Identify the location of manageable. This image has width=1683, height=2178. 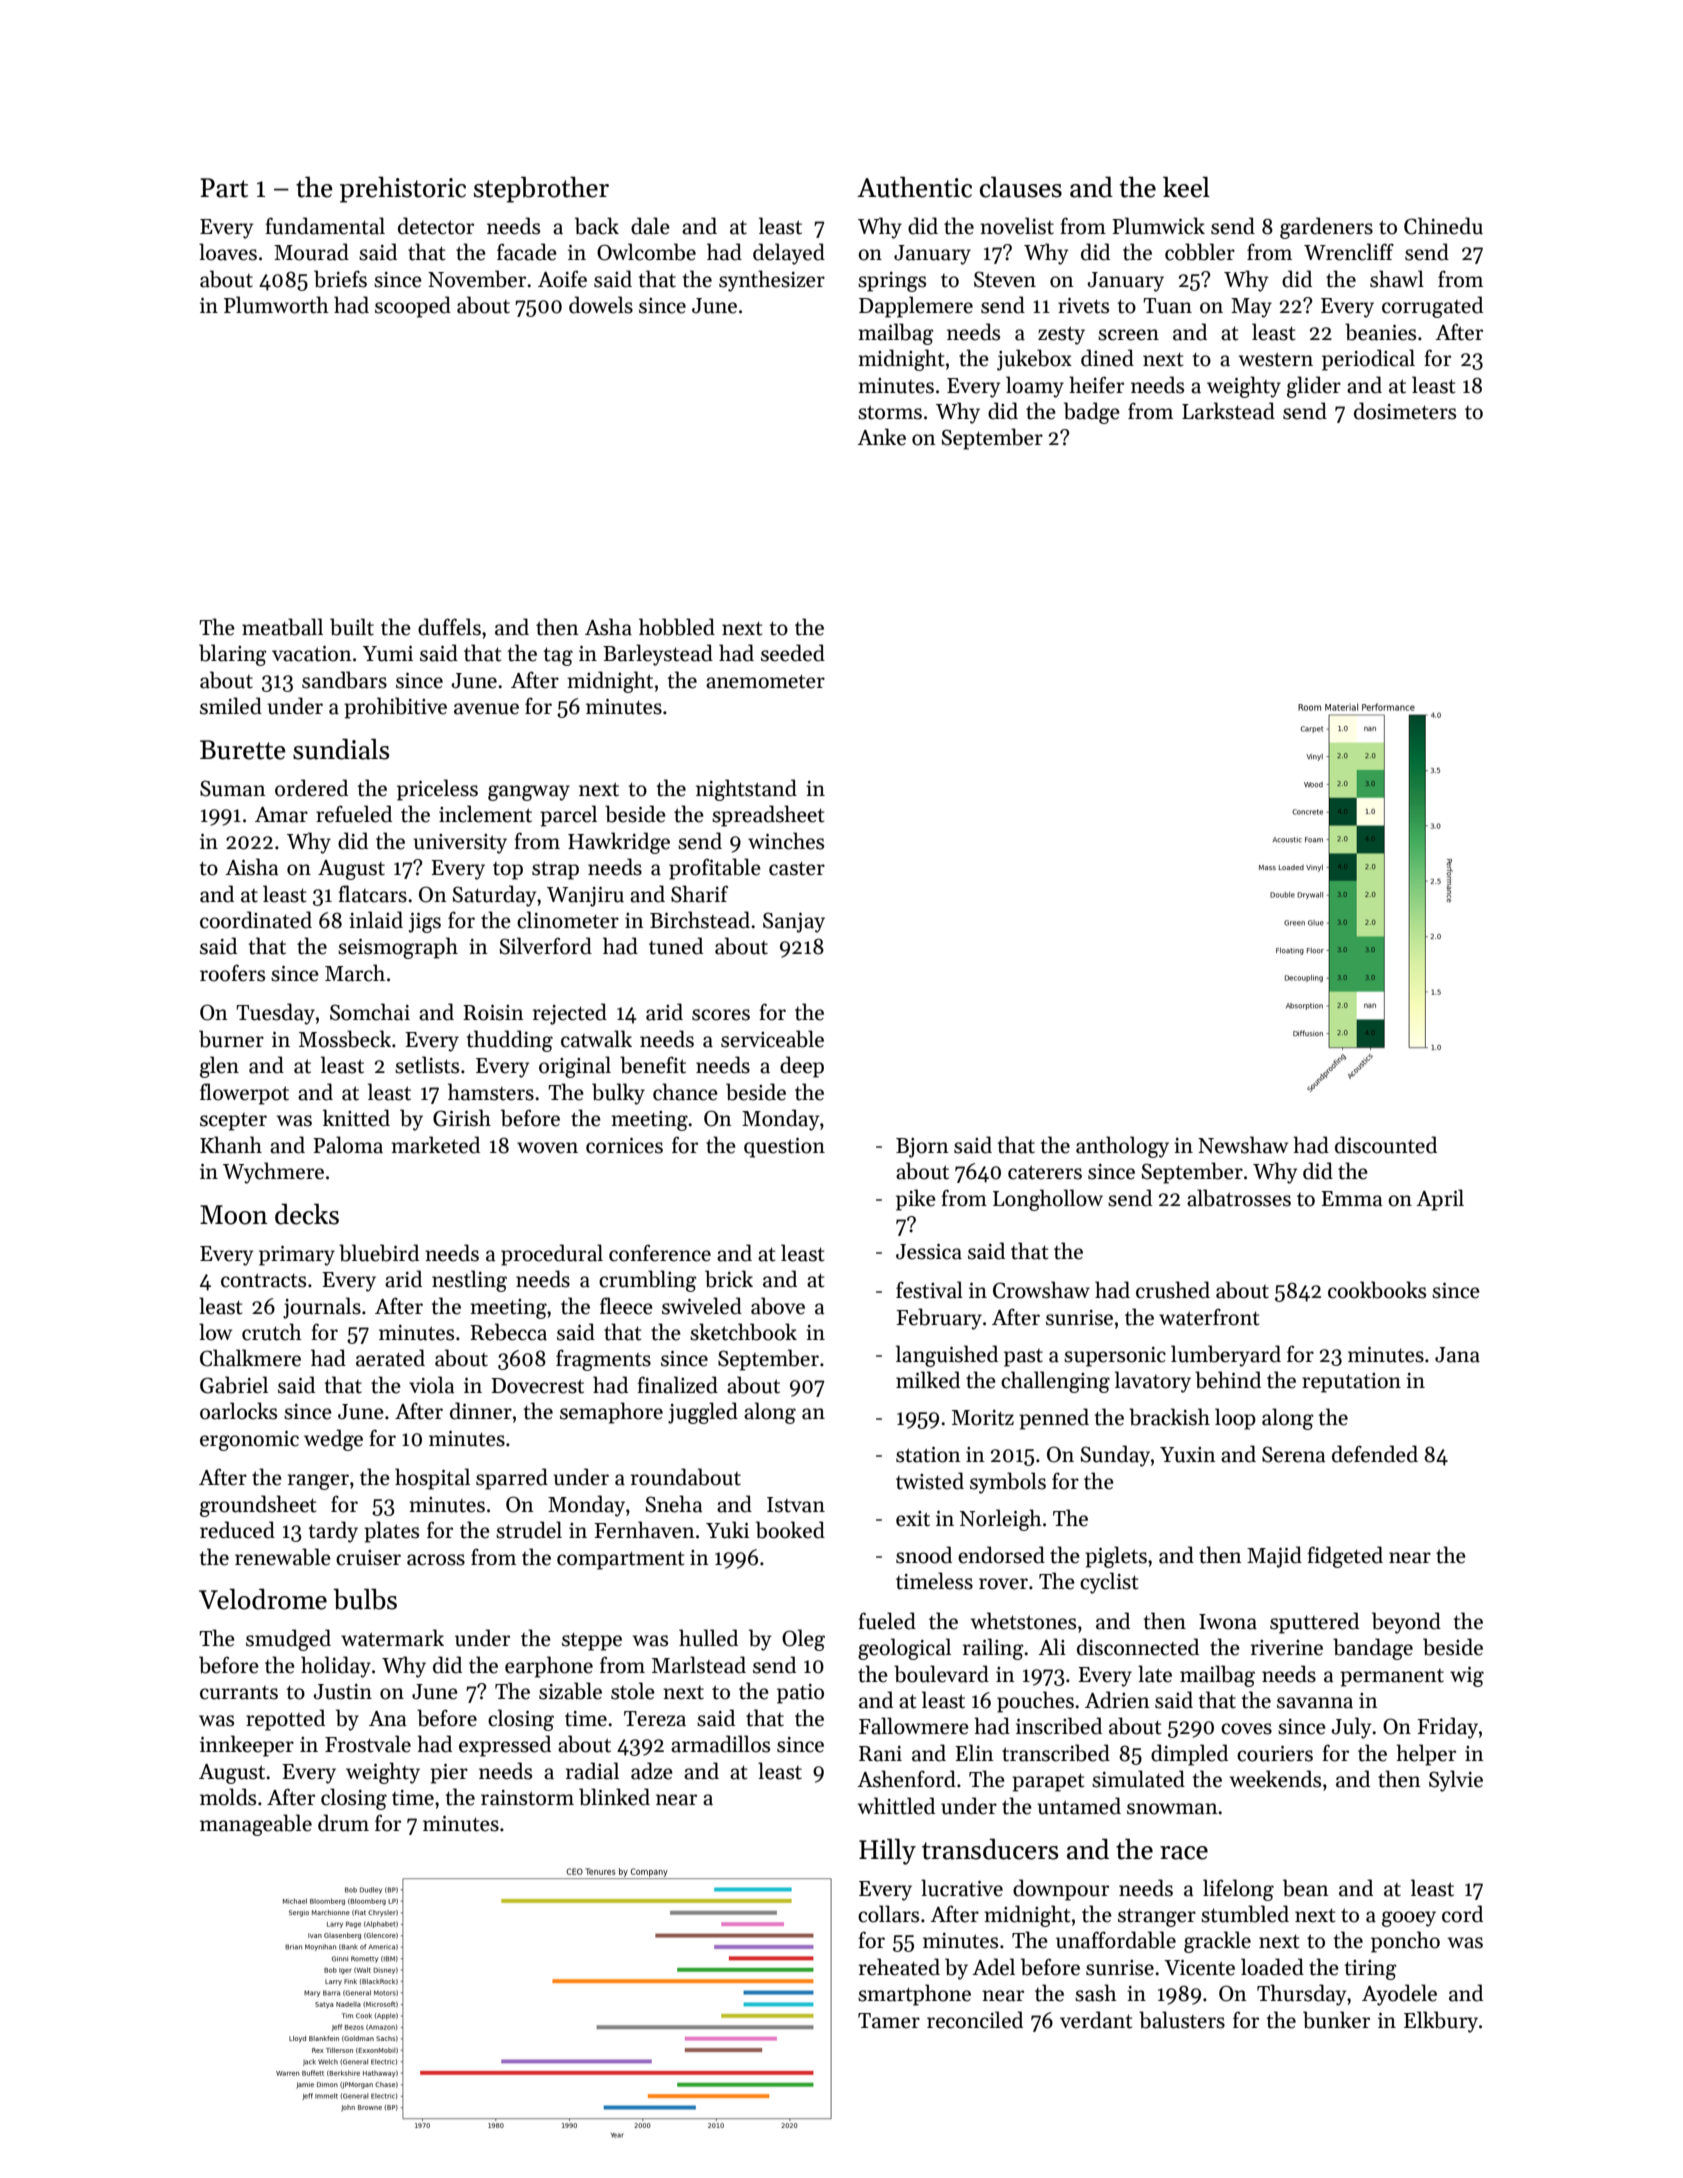
(256, 1825).
